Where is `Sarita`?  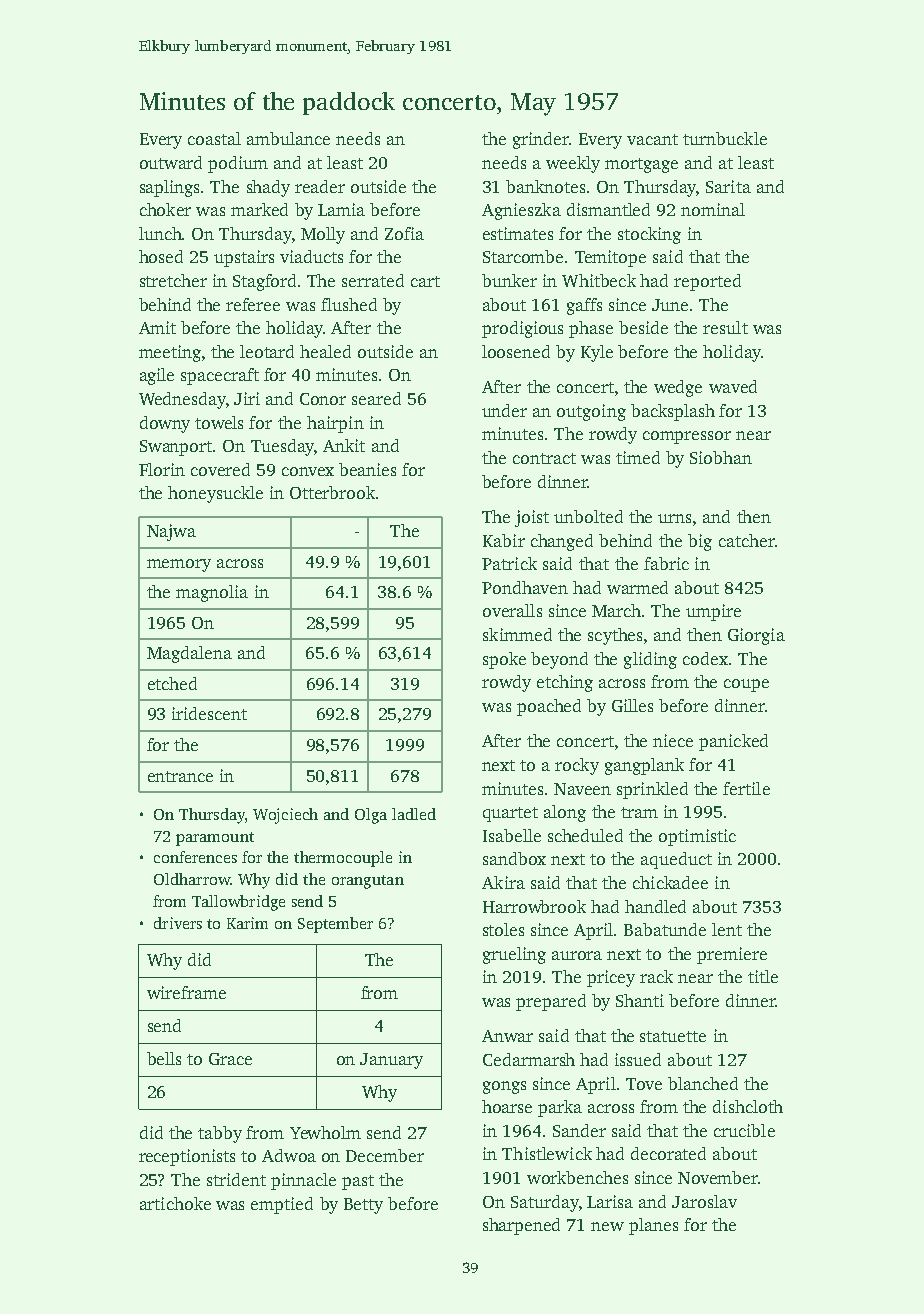 Sarita is located at coordinates (728, 186).
